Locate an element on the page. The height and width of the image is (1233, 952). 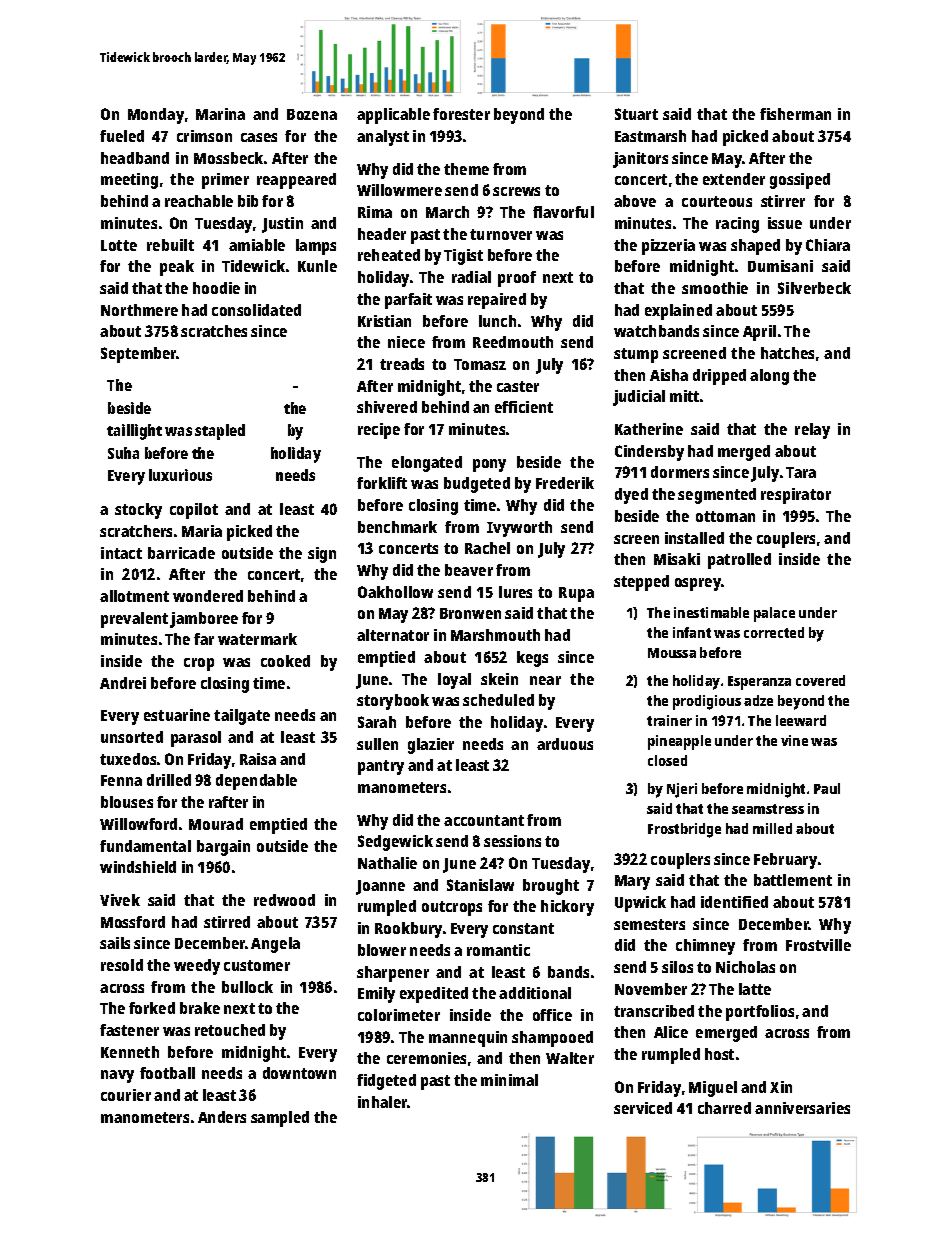
luxurious is located at coordinates (180, 475).
